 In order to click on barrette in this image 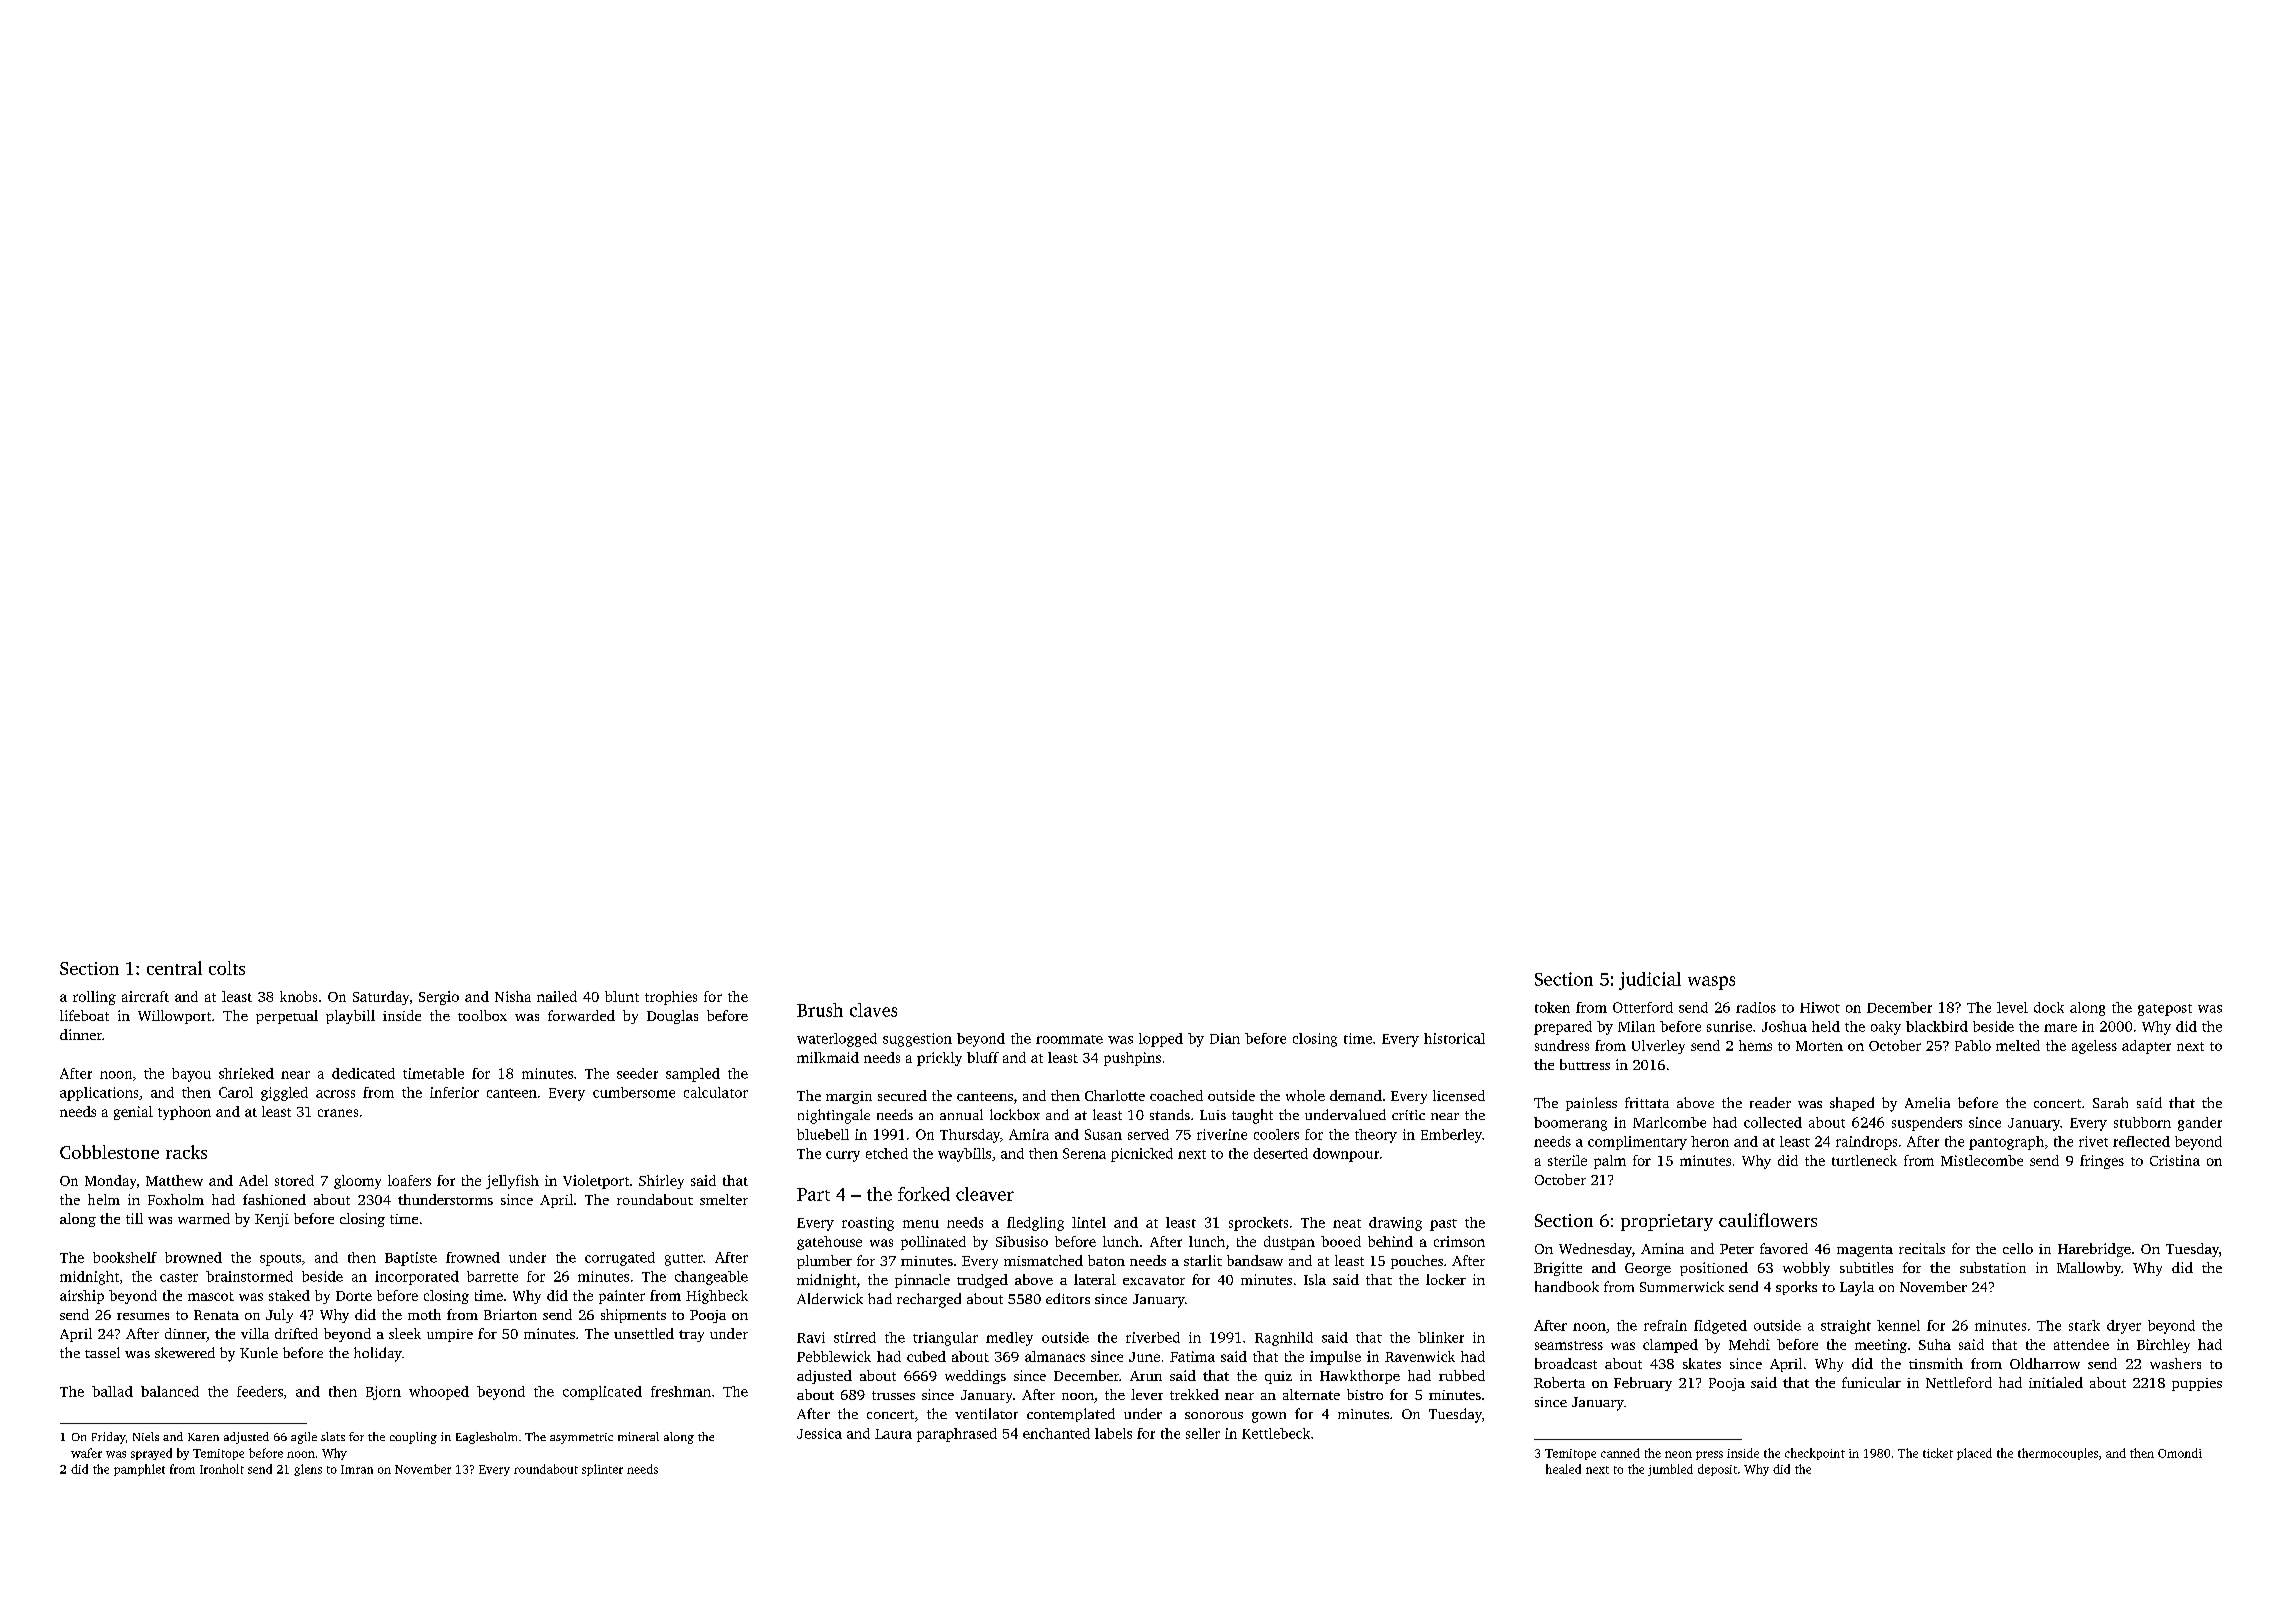, I will do `click(492, 1276)`.
